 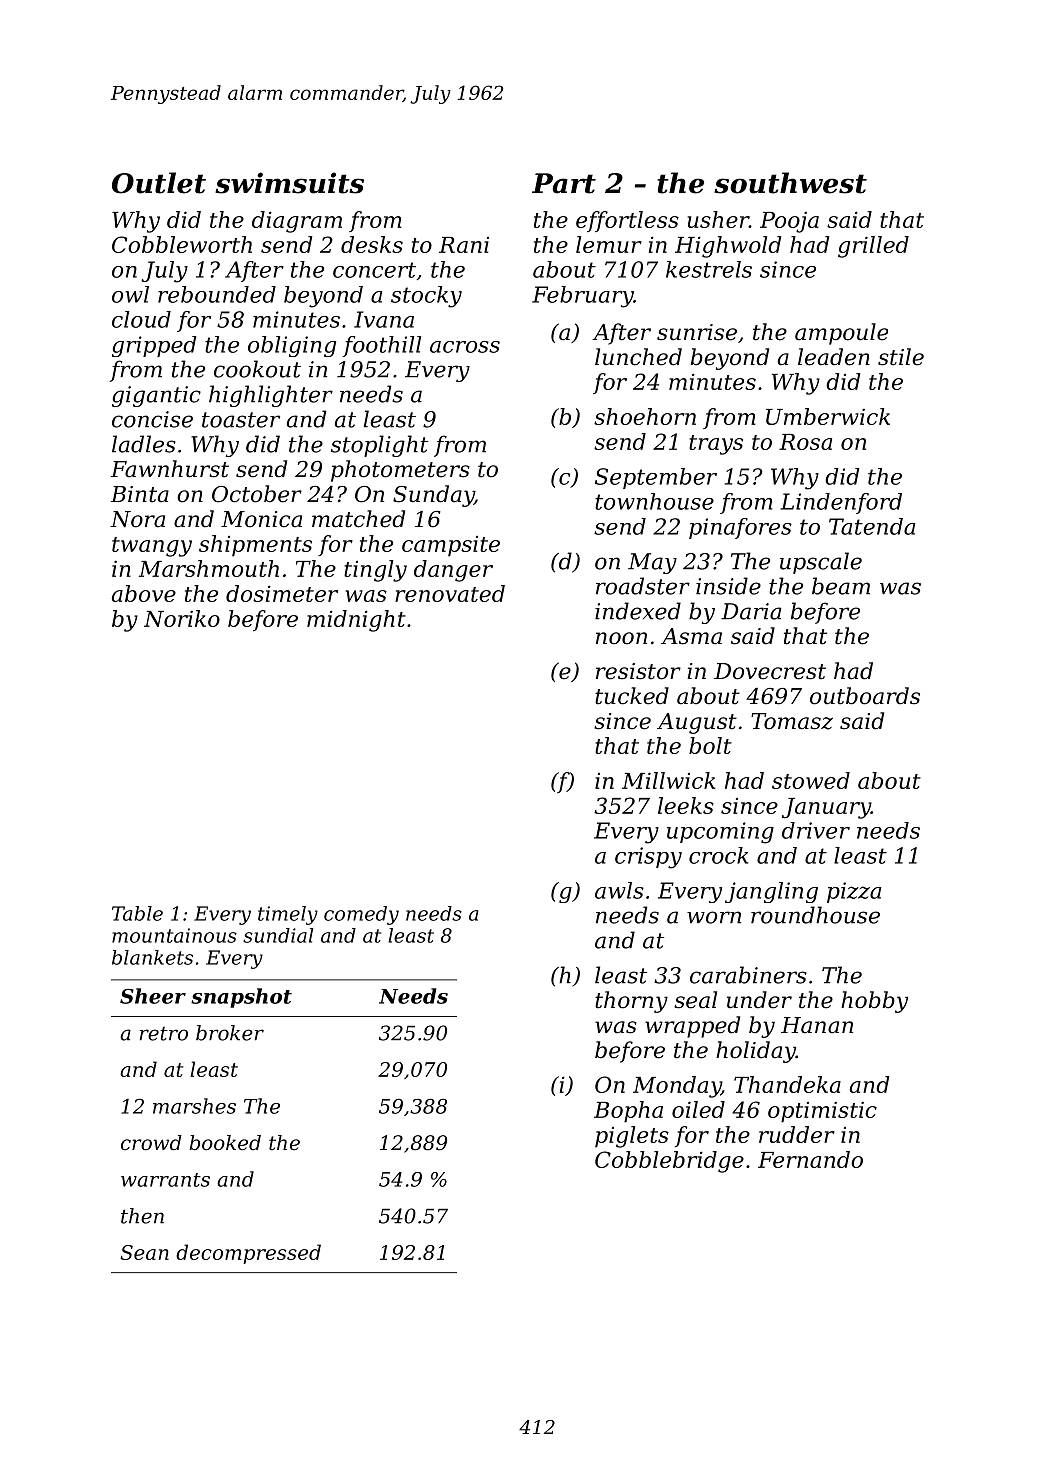 I want to click on Fernando, so click(x=810, y=1159).
